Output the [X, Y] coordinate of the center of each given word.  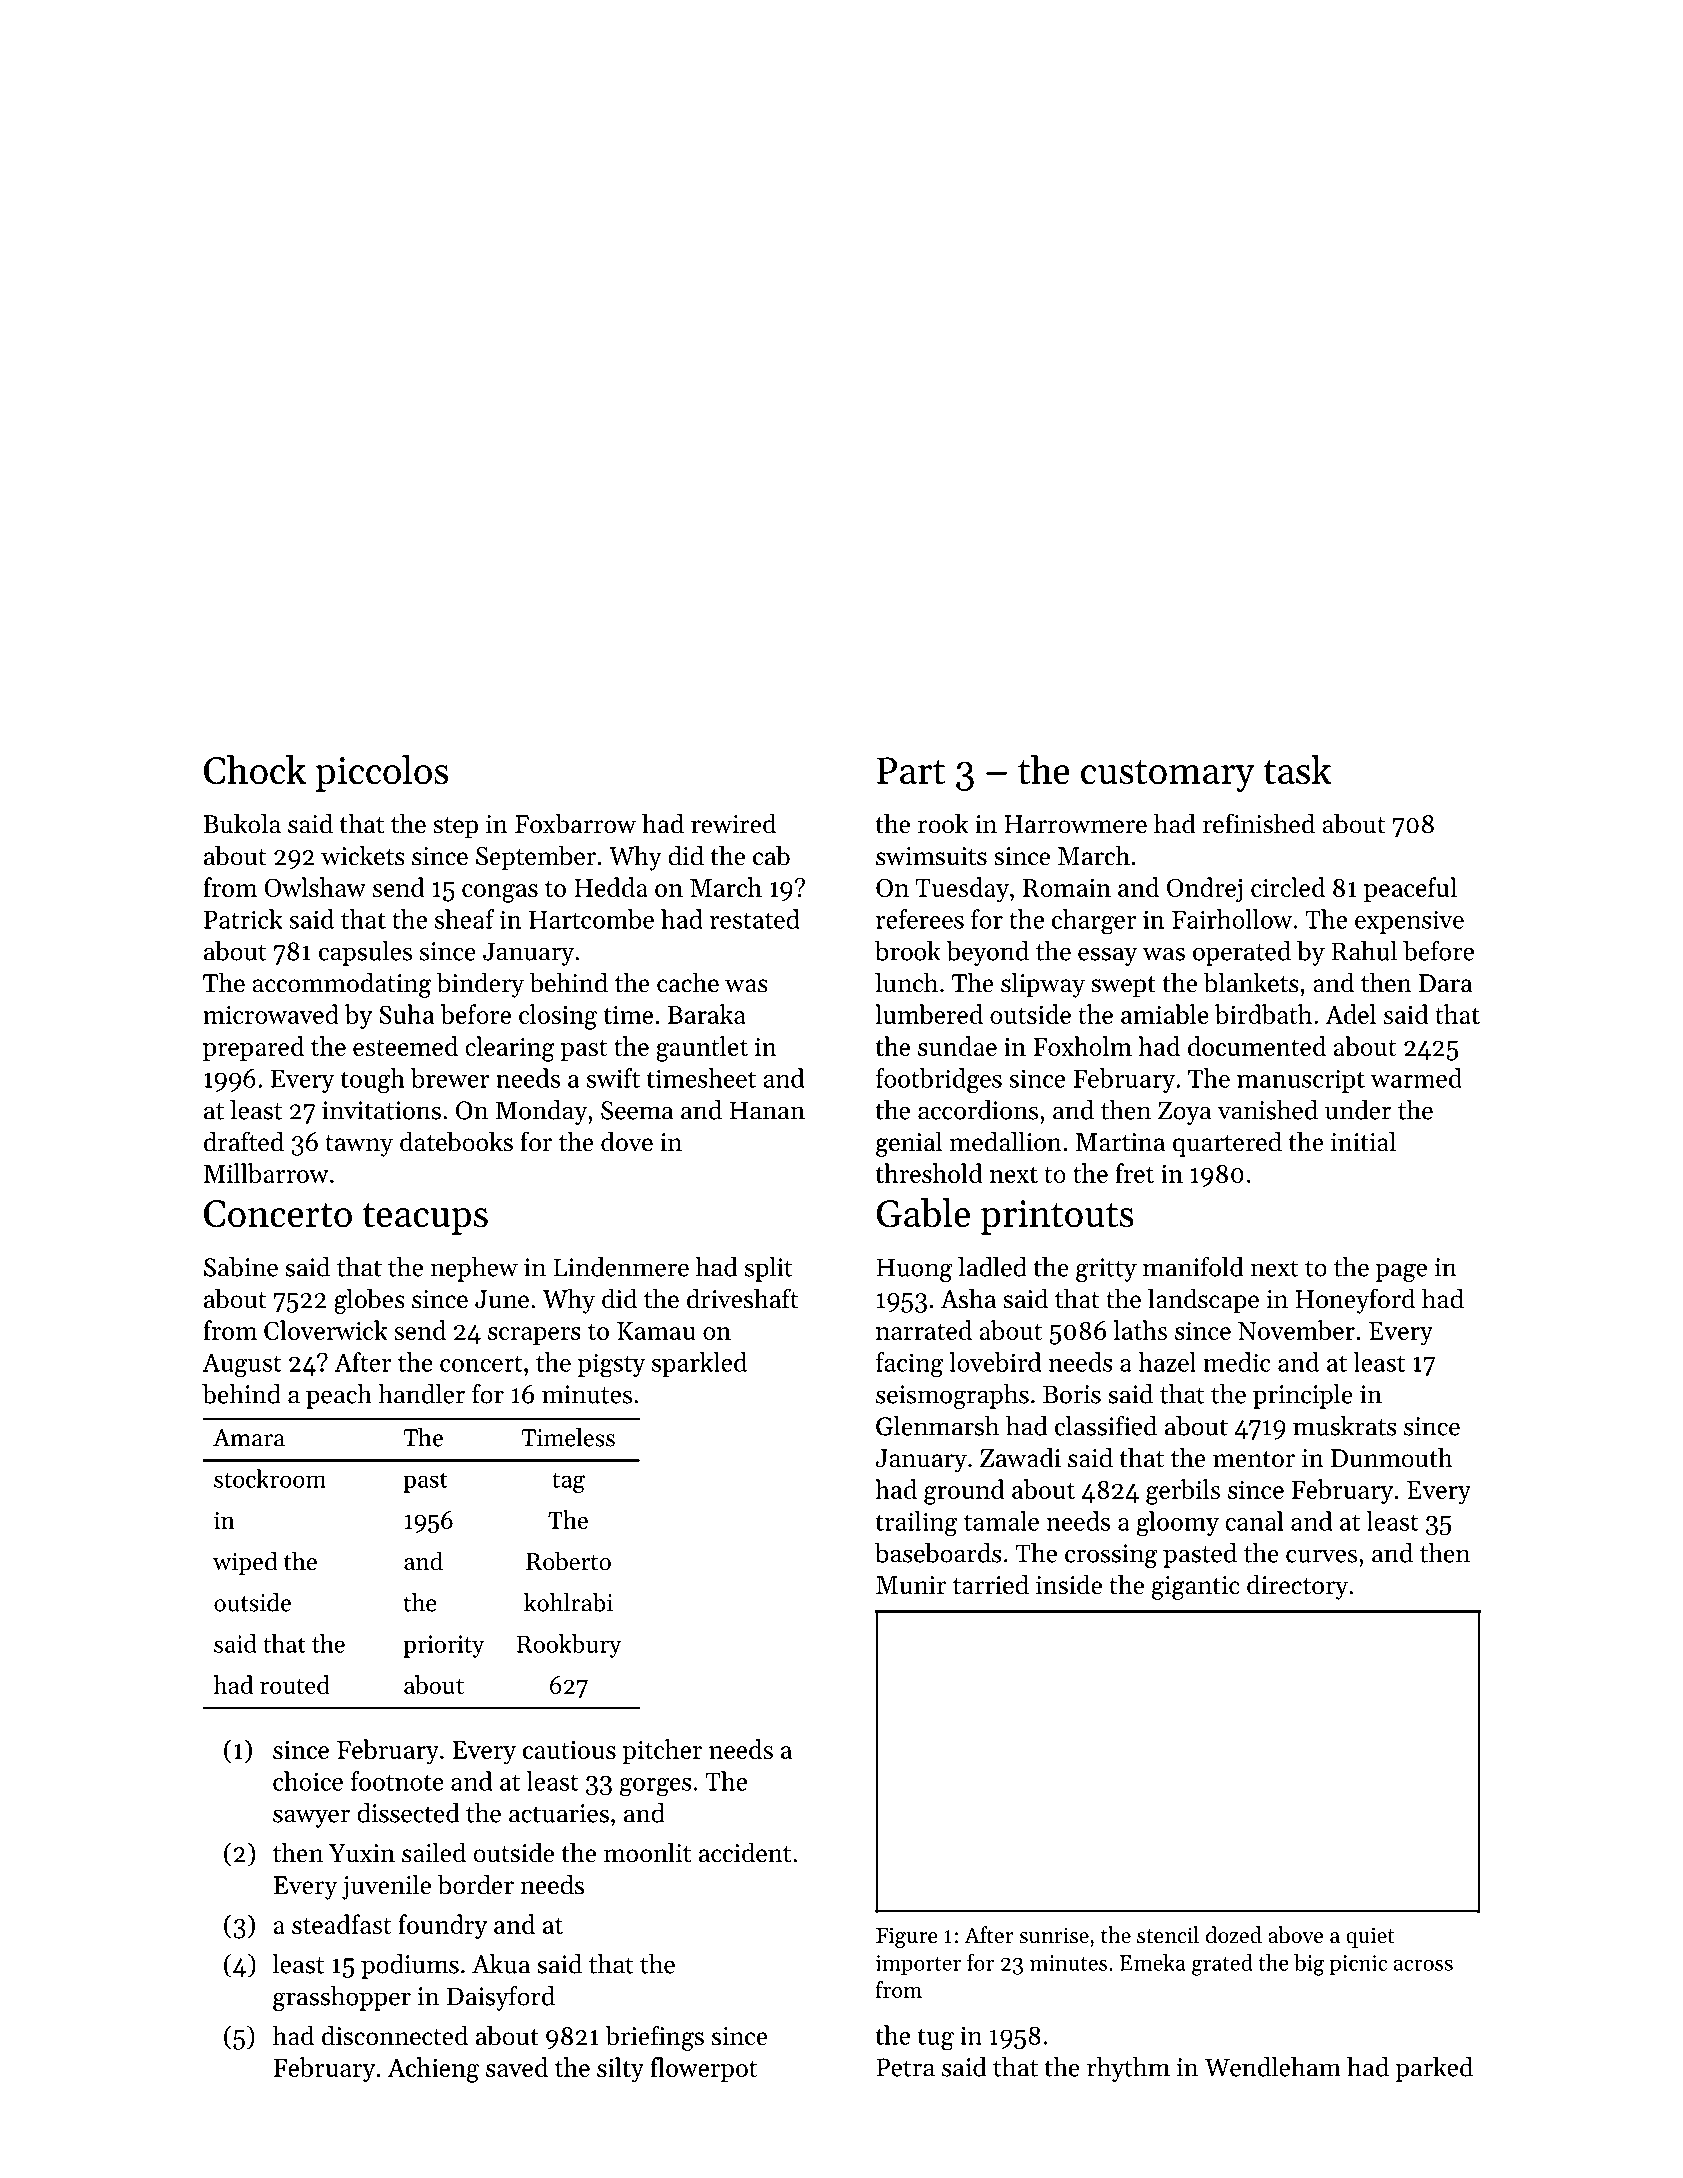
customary [1168, 776]
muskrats [1345, 1426]
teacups [425, 1219]
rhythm [1128, 2069]
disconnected [395, 2035]
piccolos [381, 773]
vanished [1267, 1110]
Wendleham [1273, 2067]
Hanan [767, 1110]
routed [295, 1684]
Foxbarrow [575, 823]
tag [568, 1482]
